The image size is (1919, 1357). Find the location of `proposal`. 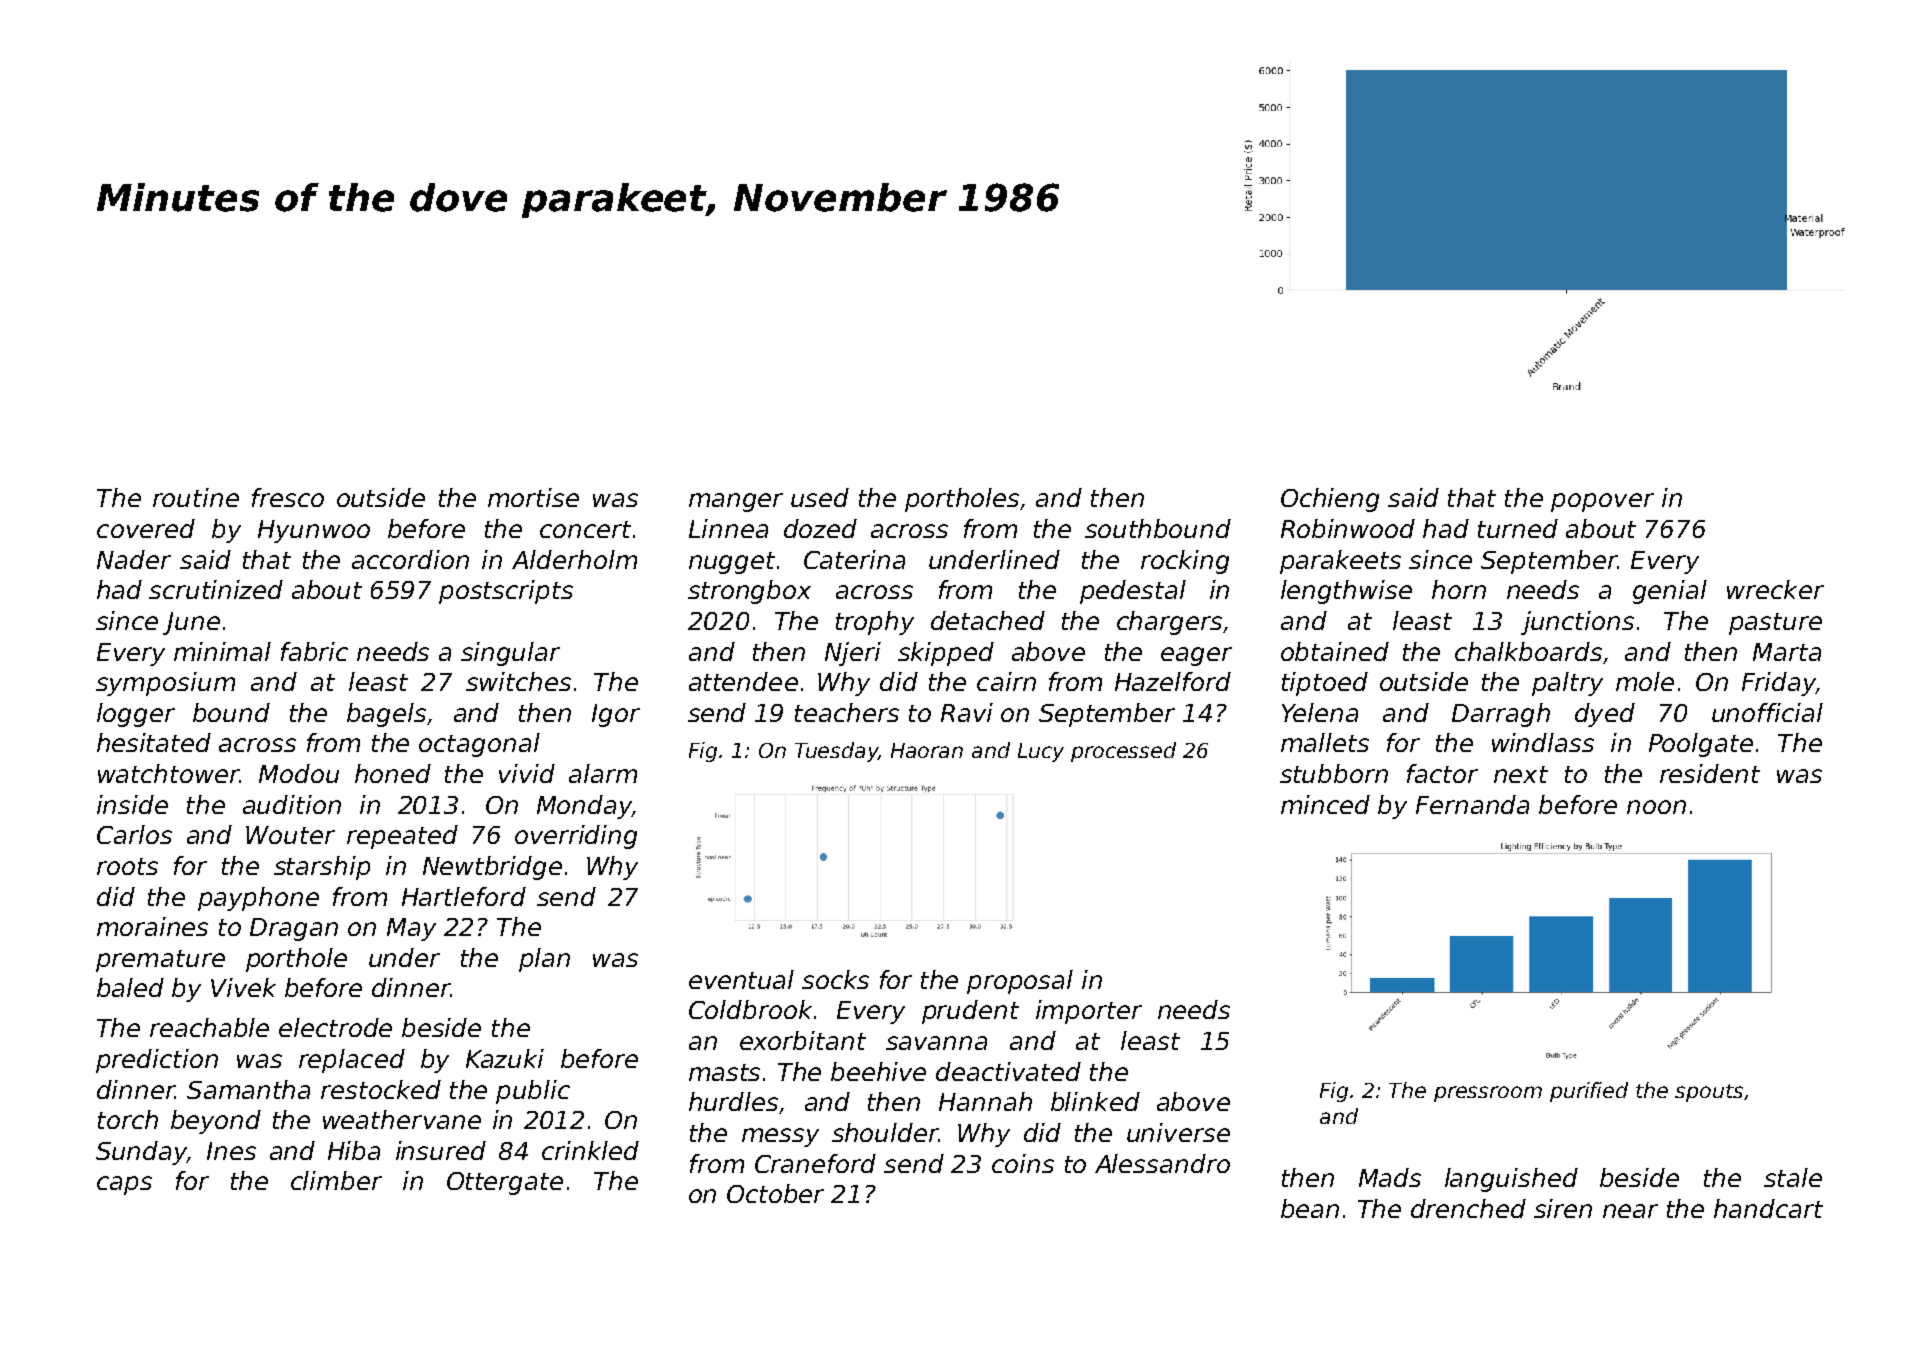

proposal is located at coordinates (1020, 982).
